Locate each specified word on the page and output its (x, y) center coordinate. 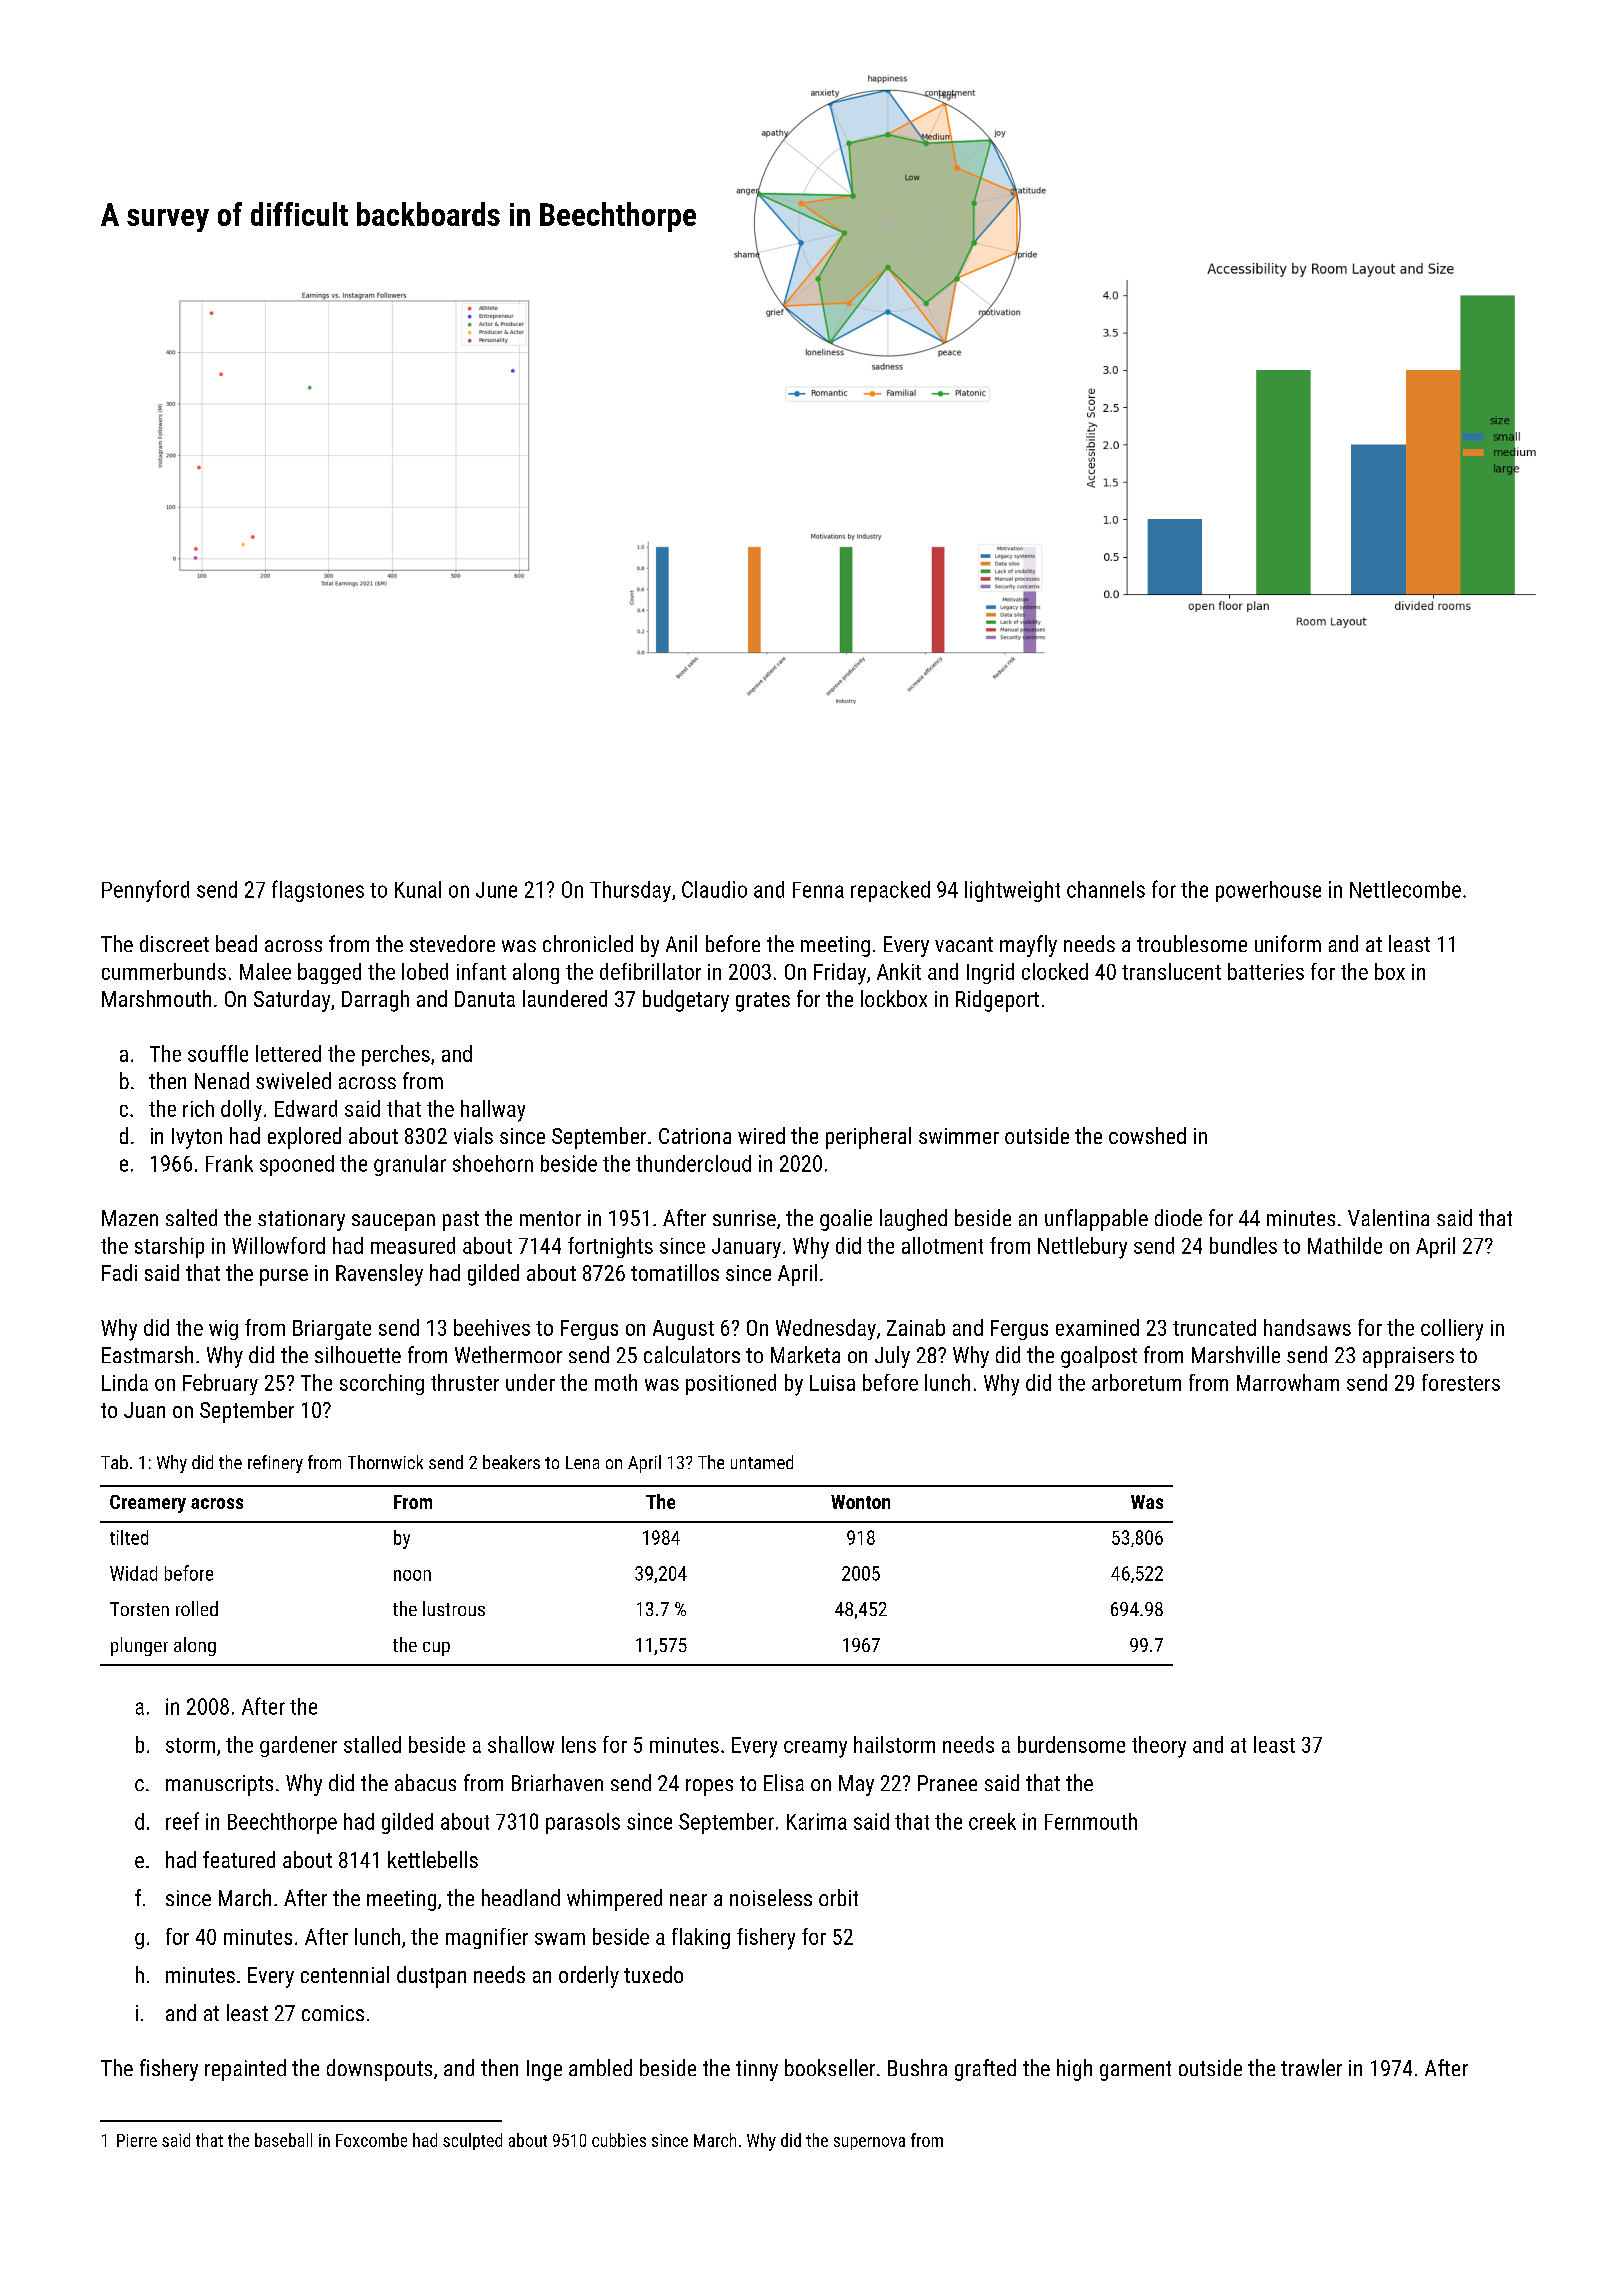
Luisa (832, 1383)
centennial (345, 1974)
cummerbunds (164, 971)
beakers (511, 1462)
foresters (1461, 1382)
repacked (890, 891)
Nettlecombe (1405, 889)
